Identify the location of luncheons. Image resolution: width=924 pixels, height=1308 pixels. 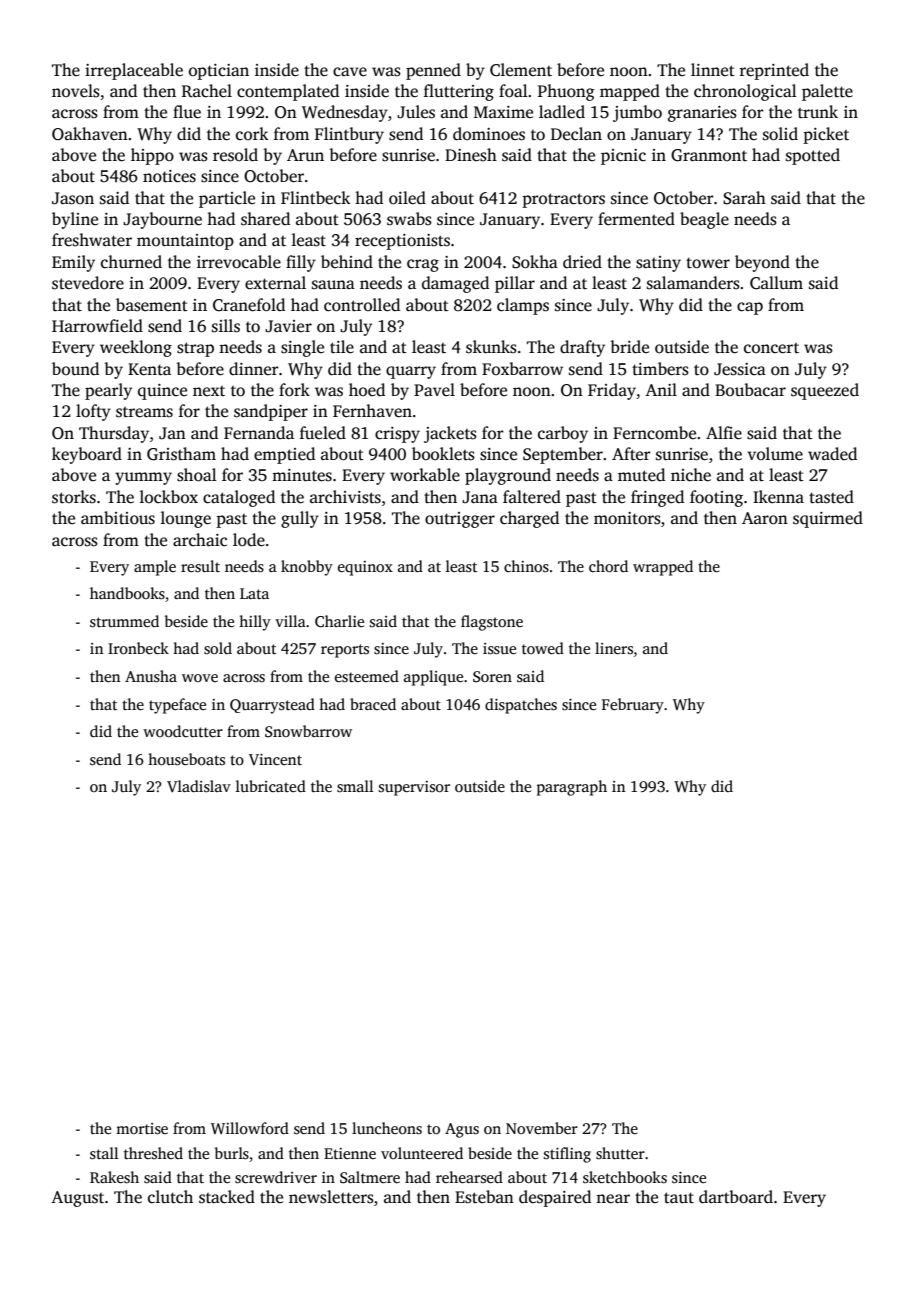
(387, 1128).
